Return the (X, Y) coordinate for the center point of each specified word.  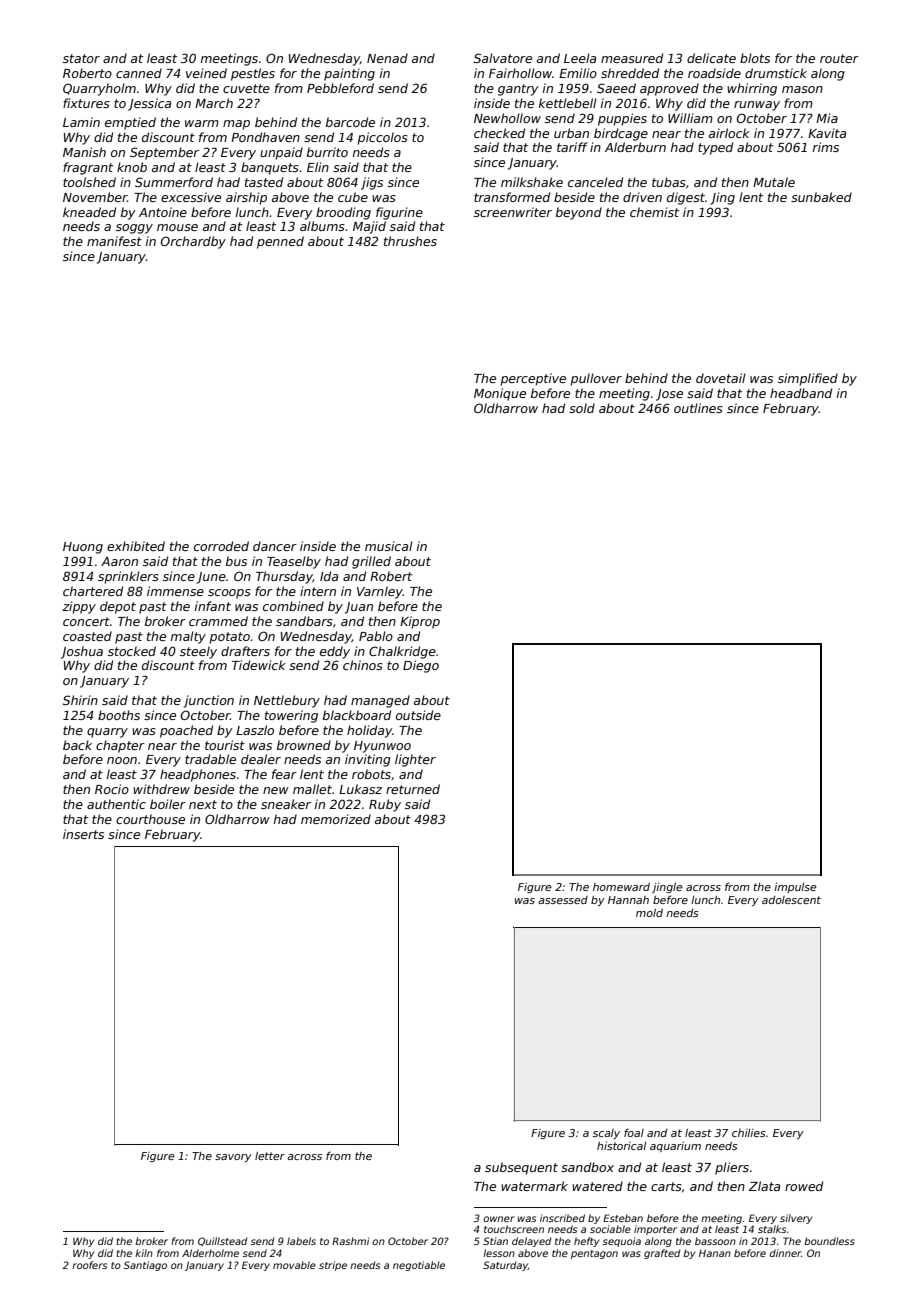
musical (389, 546)
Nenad (387, 58)
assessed (563, 900)
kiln (144, 1253)
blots (755, 58)
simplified (808, 379)
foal (634, 1132)
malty (188, 637)
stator (81, 58)
